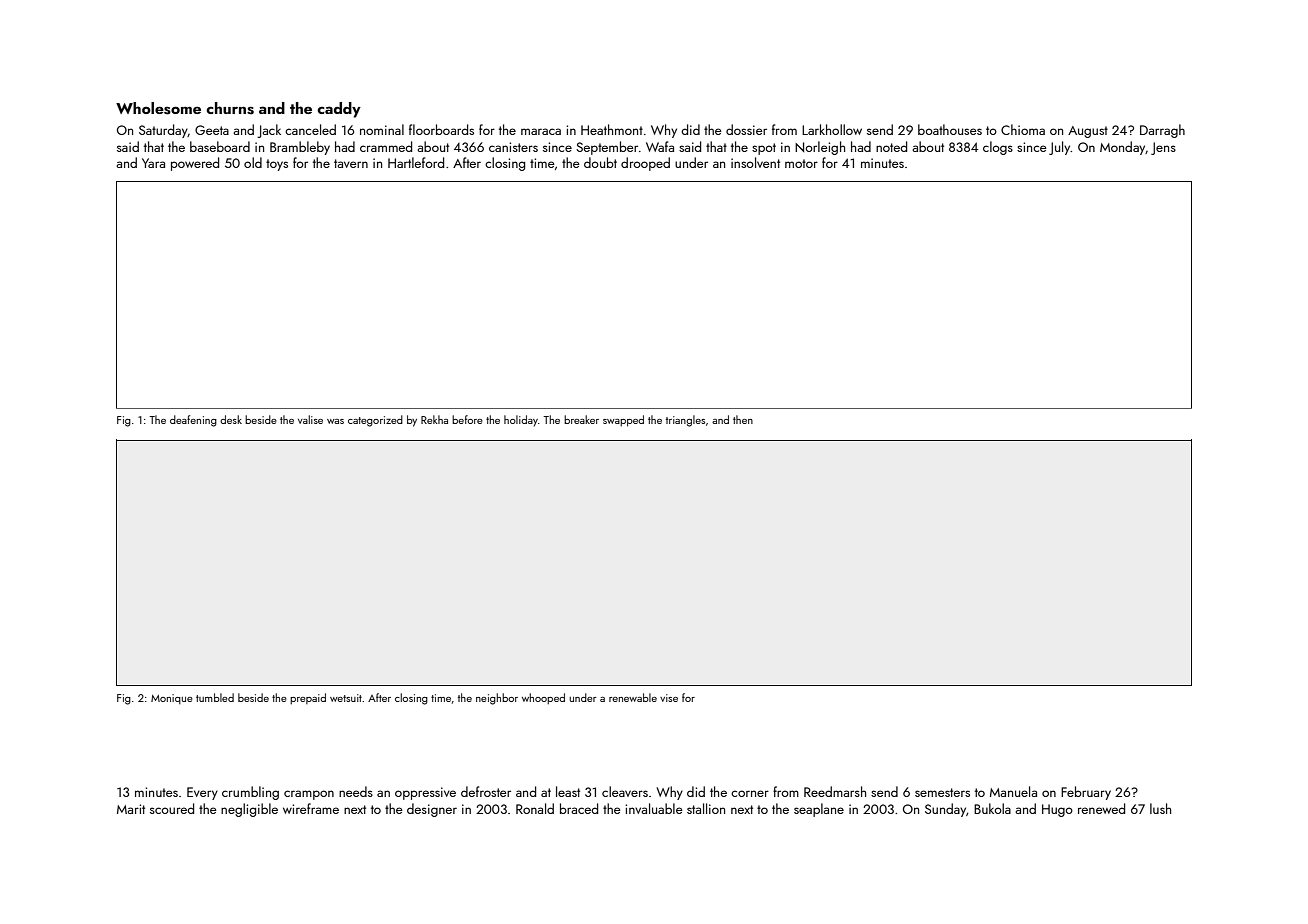  What do you see at coordinates (801, 163) in the screenshot?
I see `motor` at bounding box center [801, 163].
